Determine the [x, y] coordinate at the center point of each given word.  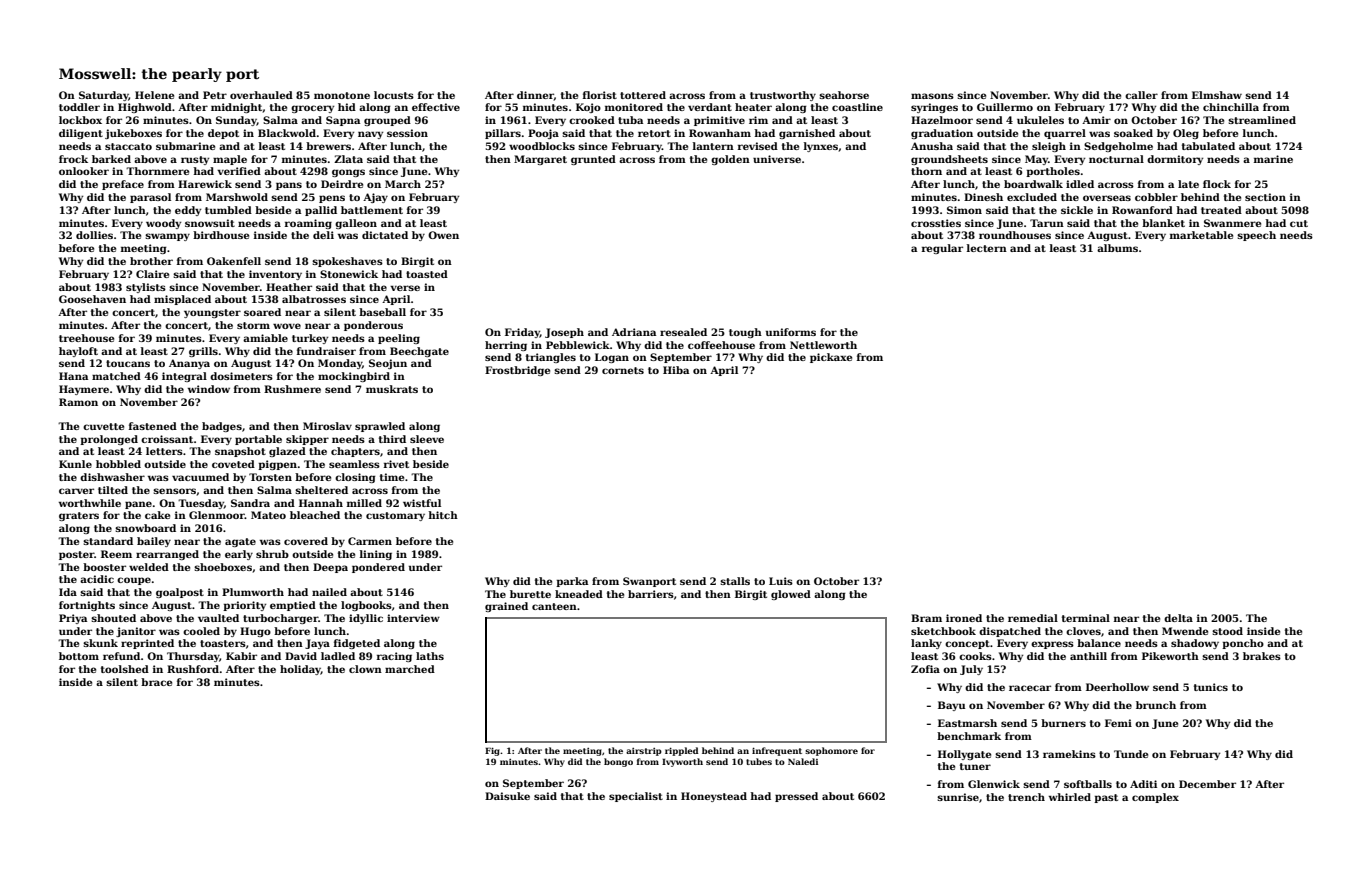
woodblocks [542, 146]
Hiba [676, 370]
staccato [128, 146]
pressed [796, 797]
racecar [1030, 688]
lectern [987, 248]
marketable [1201, 235]
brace [156, 682]
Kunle [75, 464]
